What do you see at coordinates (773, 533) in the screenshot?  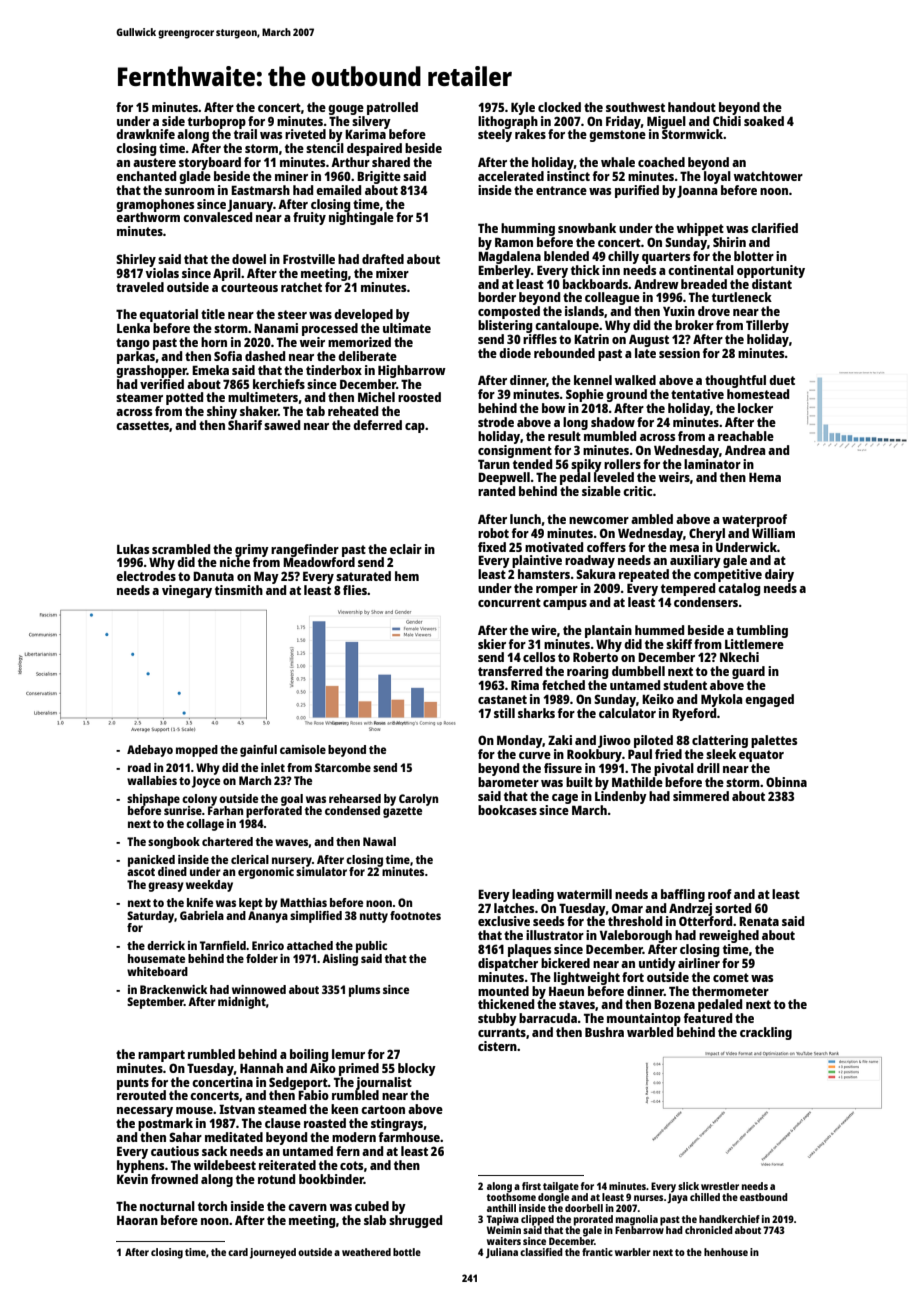 I see `William` at bounding box center [773, 533].
